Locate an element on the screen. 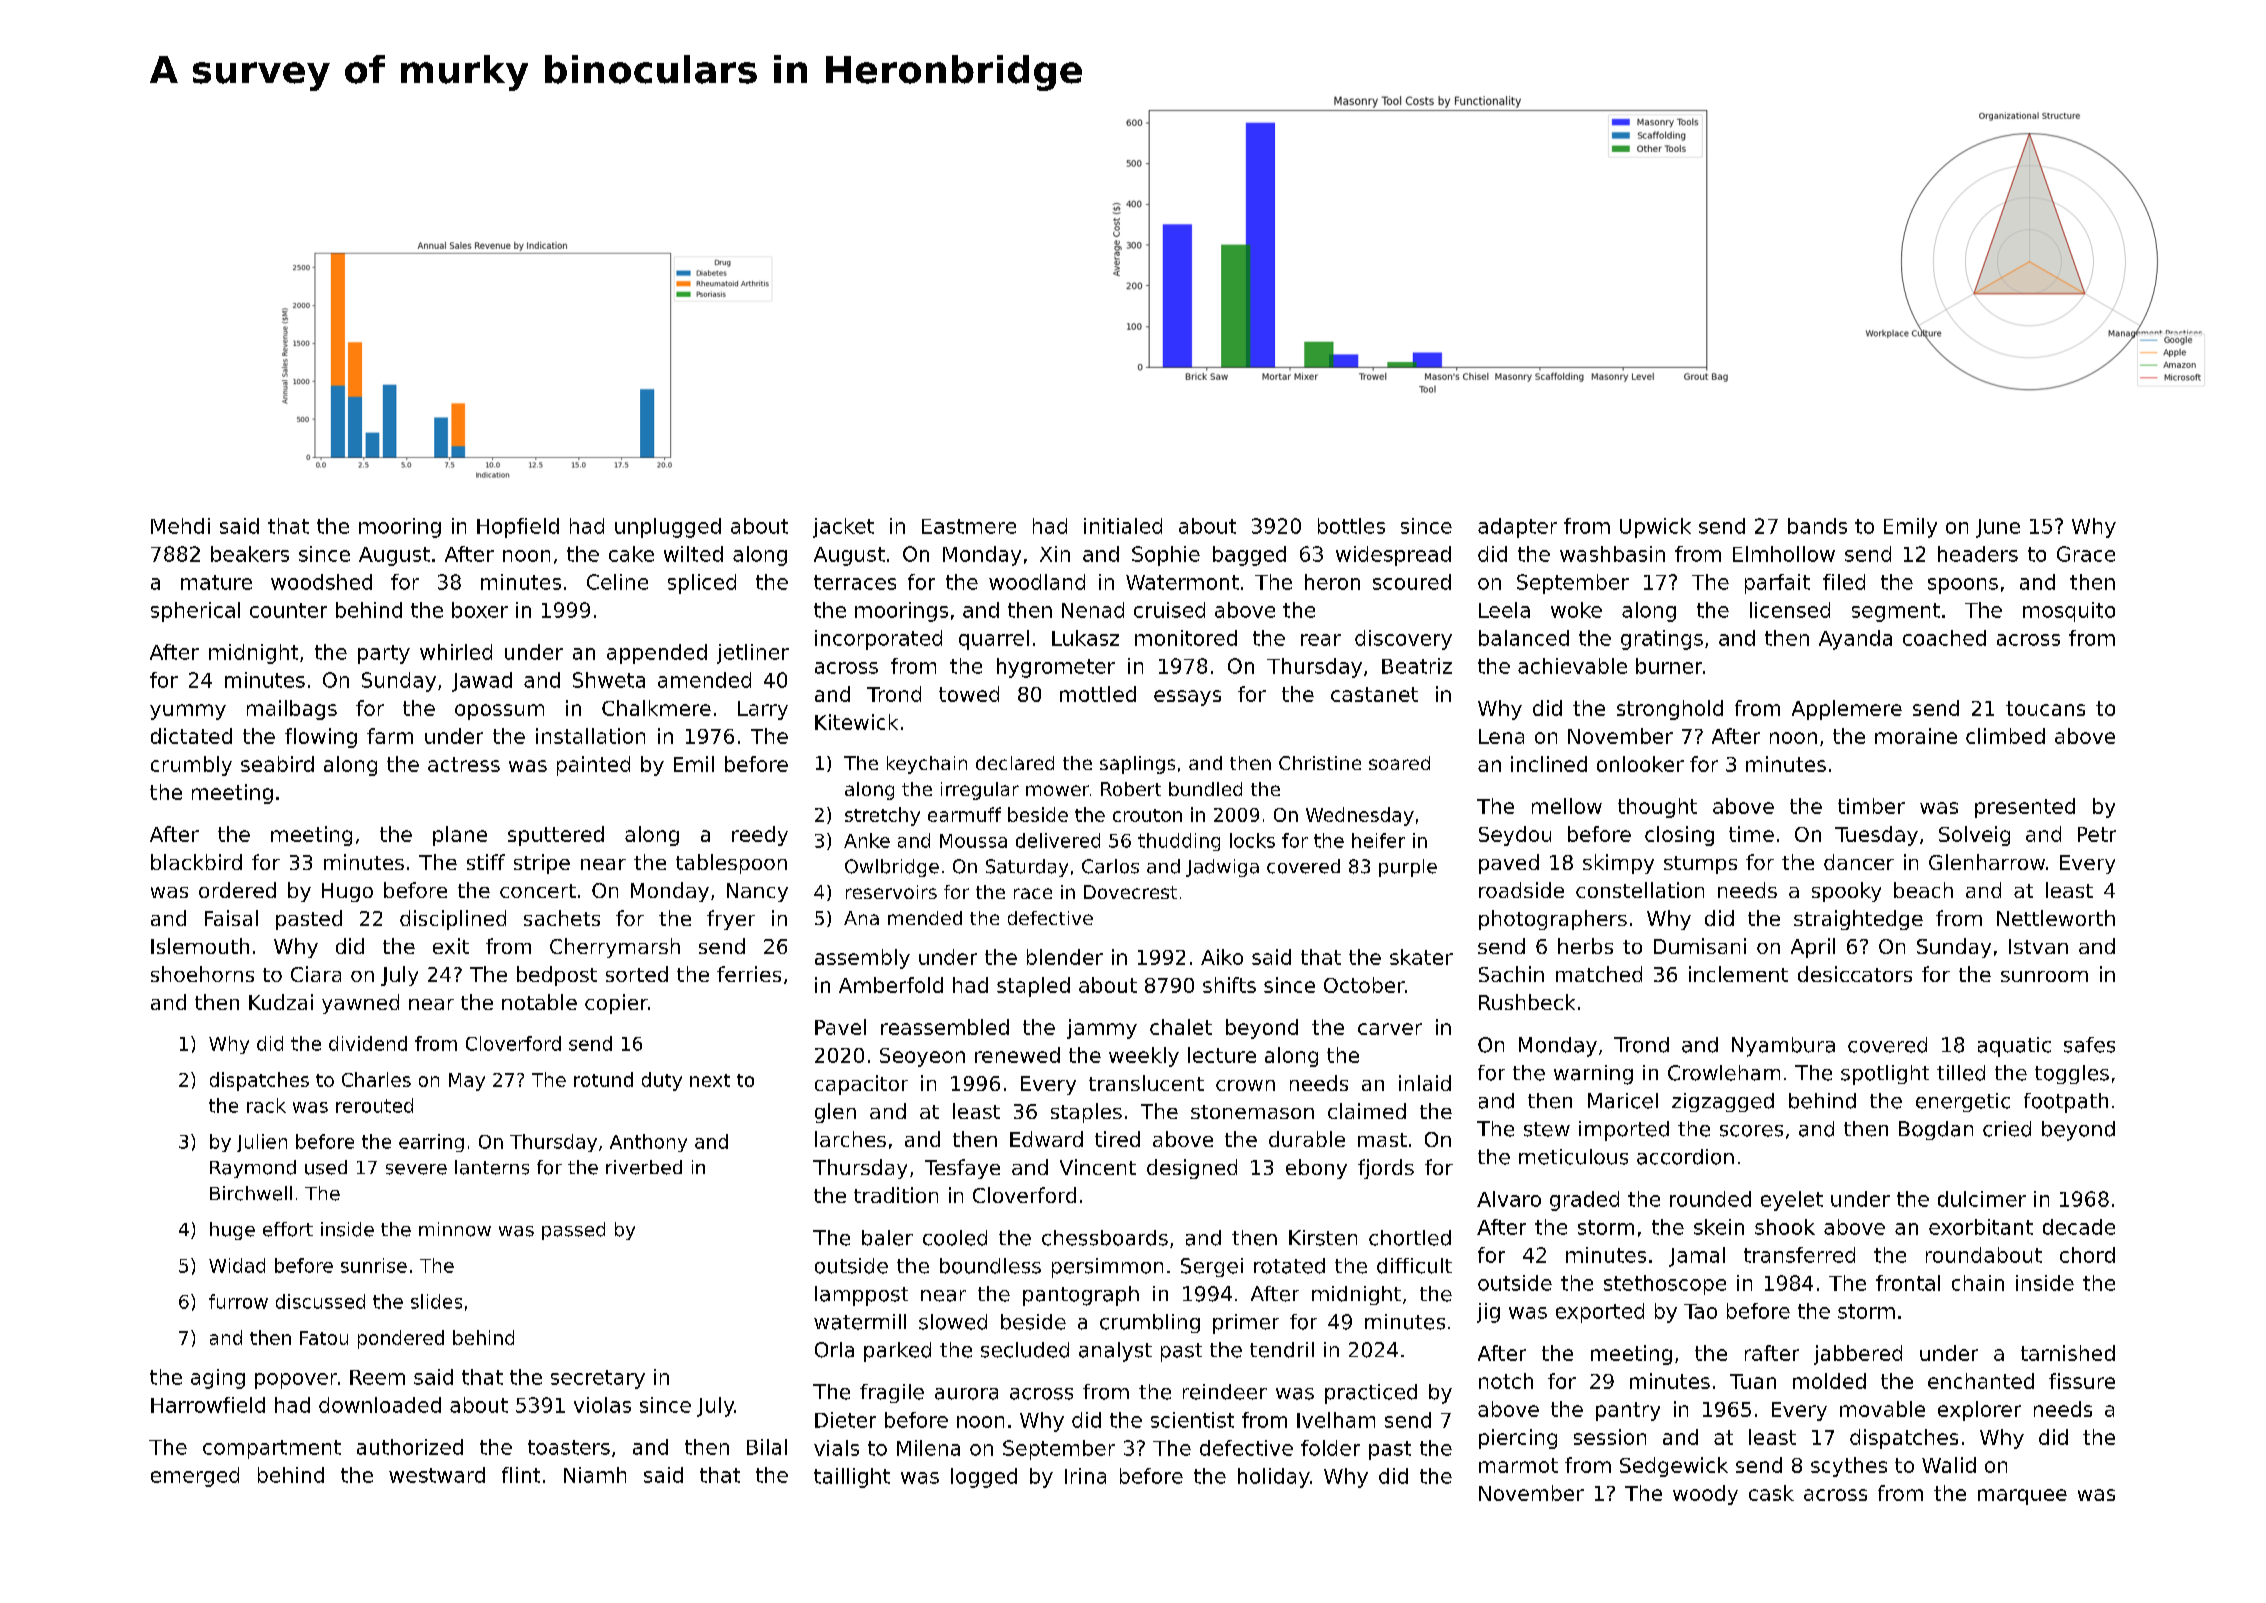  reedy is located at coordinates (760, 836).
